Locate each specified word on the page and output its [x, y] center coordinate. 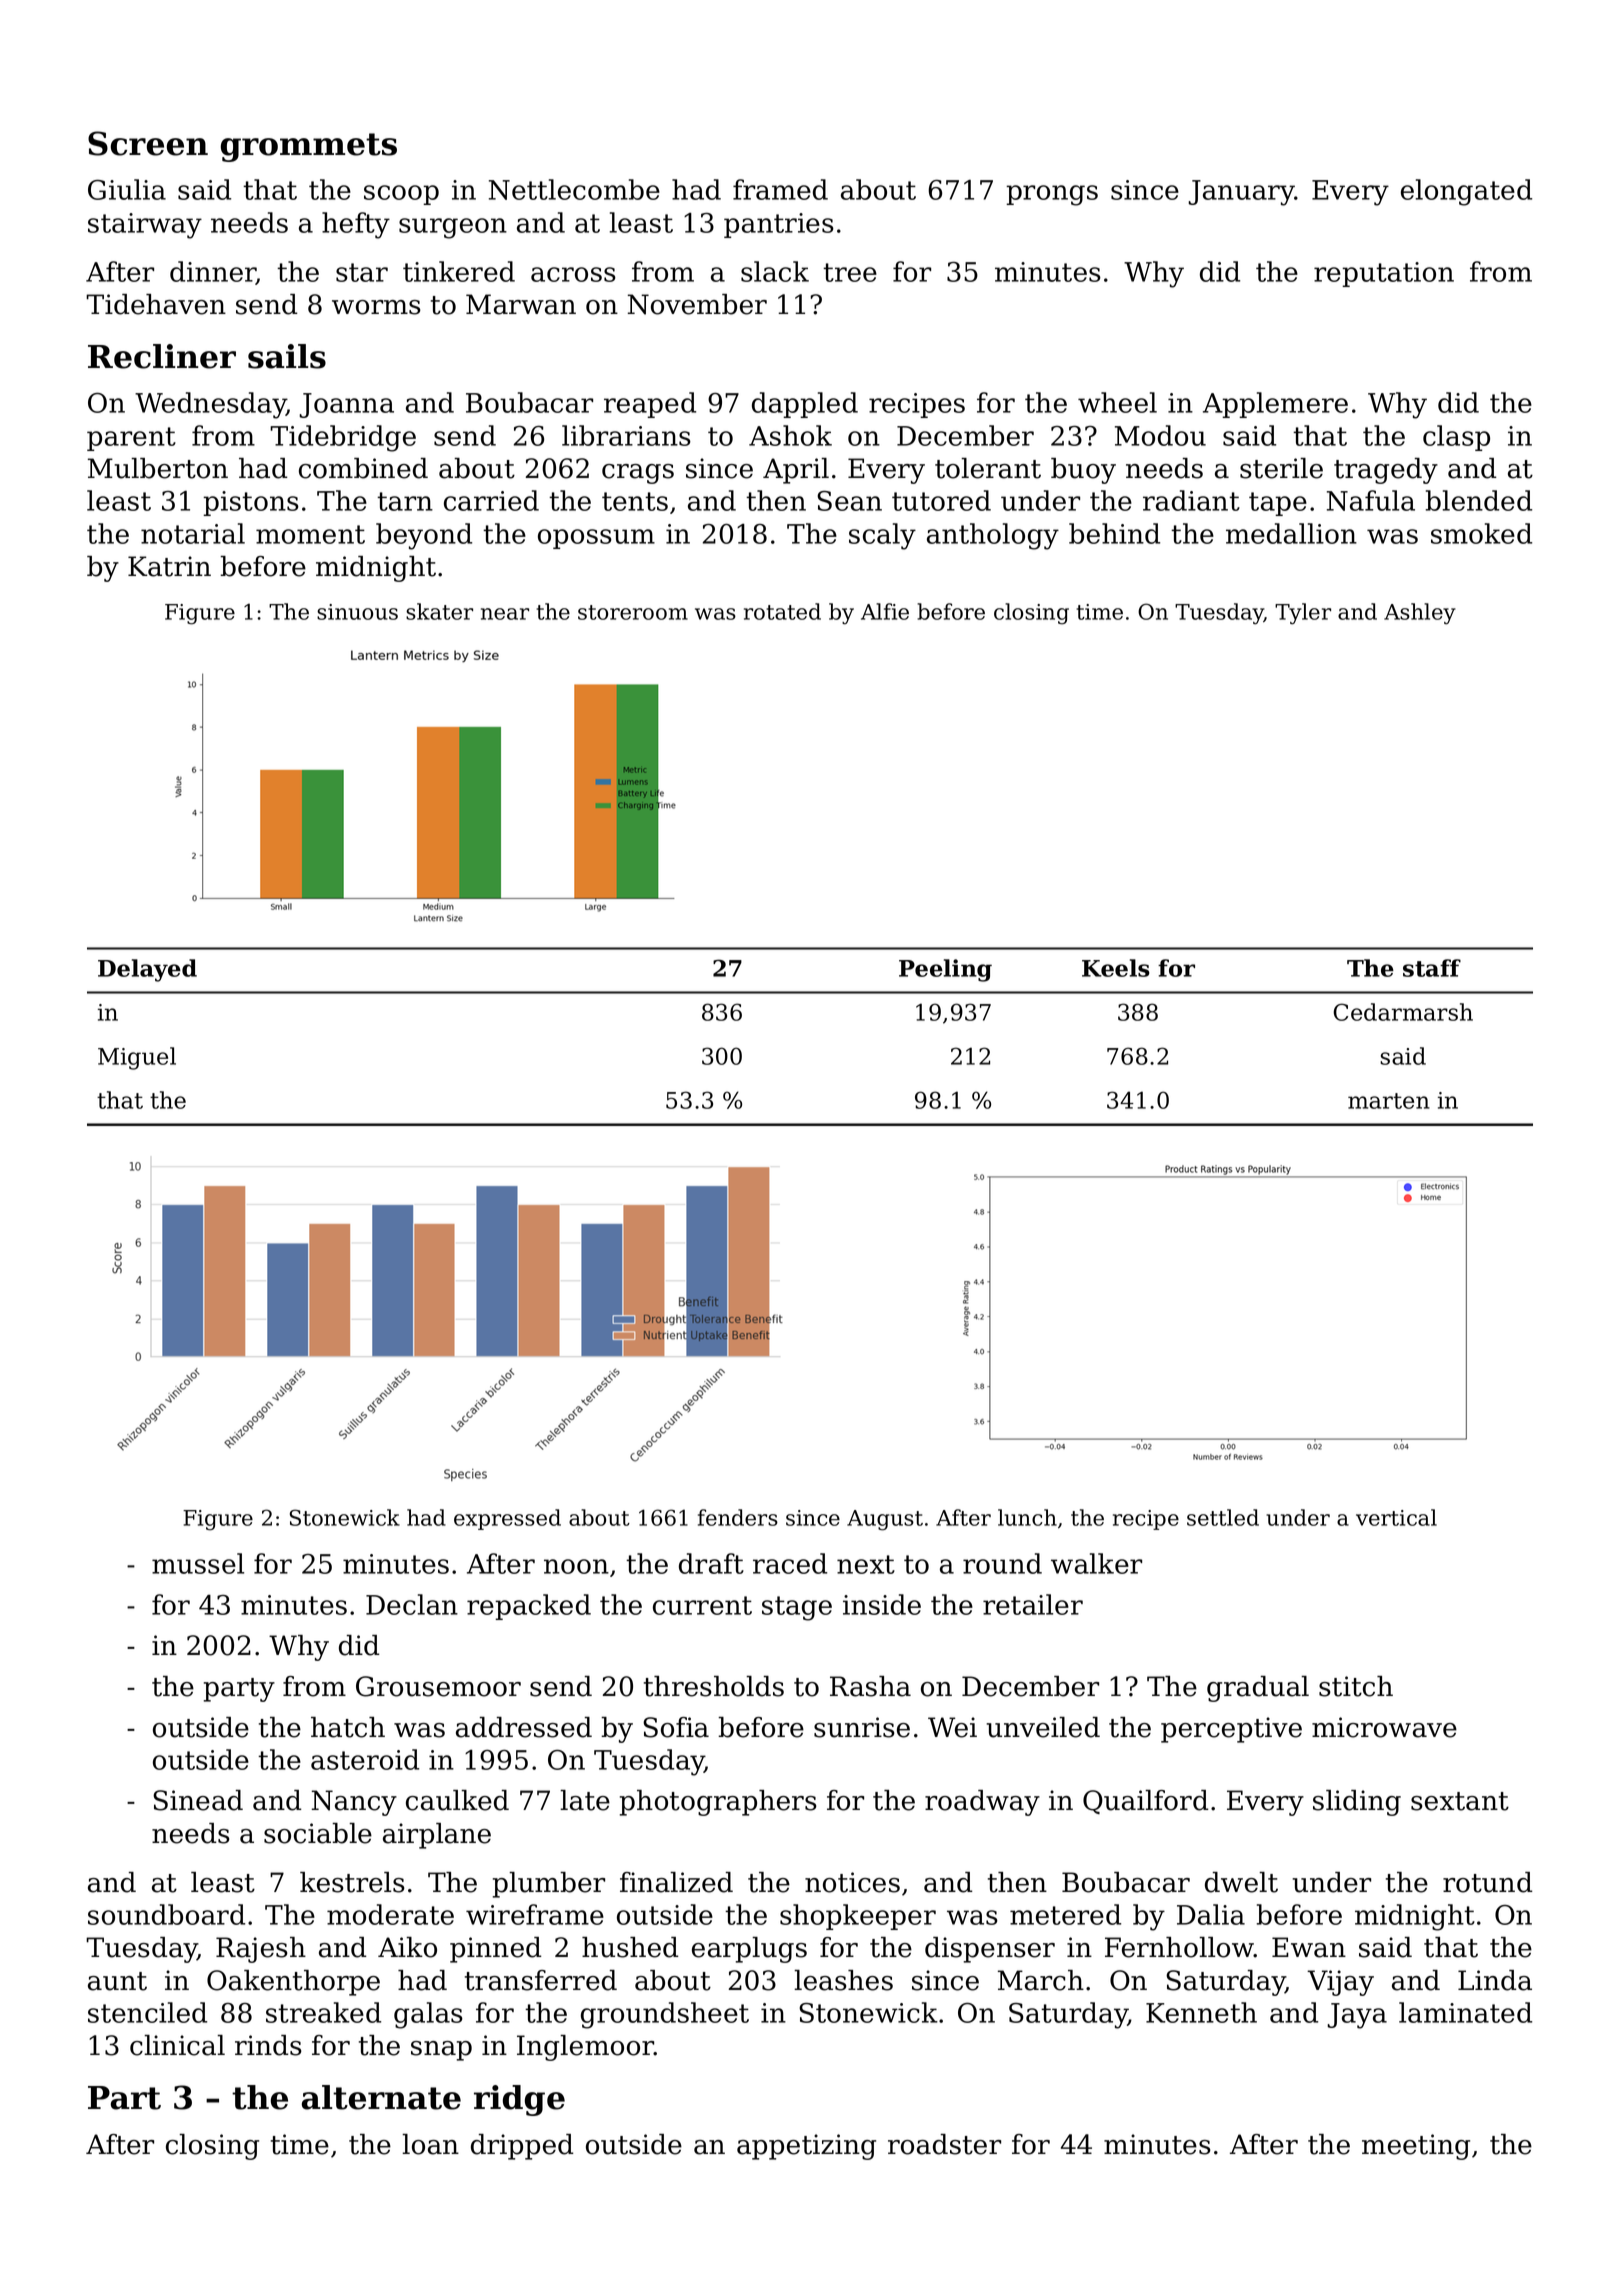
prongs [1052, 195]
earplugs [749, 1950]
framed [780, 189]
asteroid [365, 1759]
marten [1389, 1101]
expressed [507, 1519]
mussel [198, 1563]
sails [287, 356]
